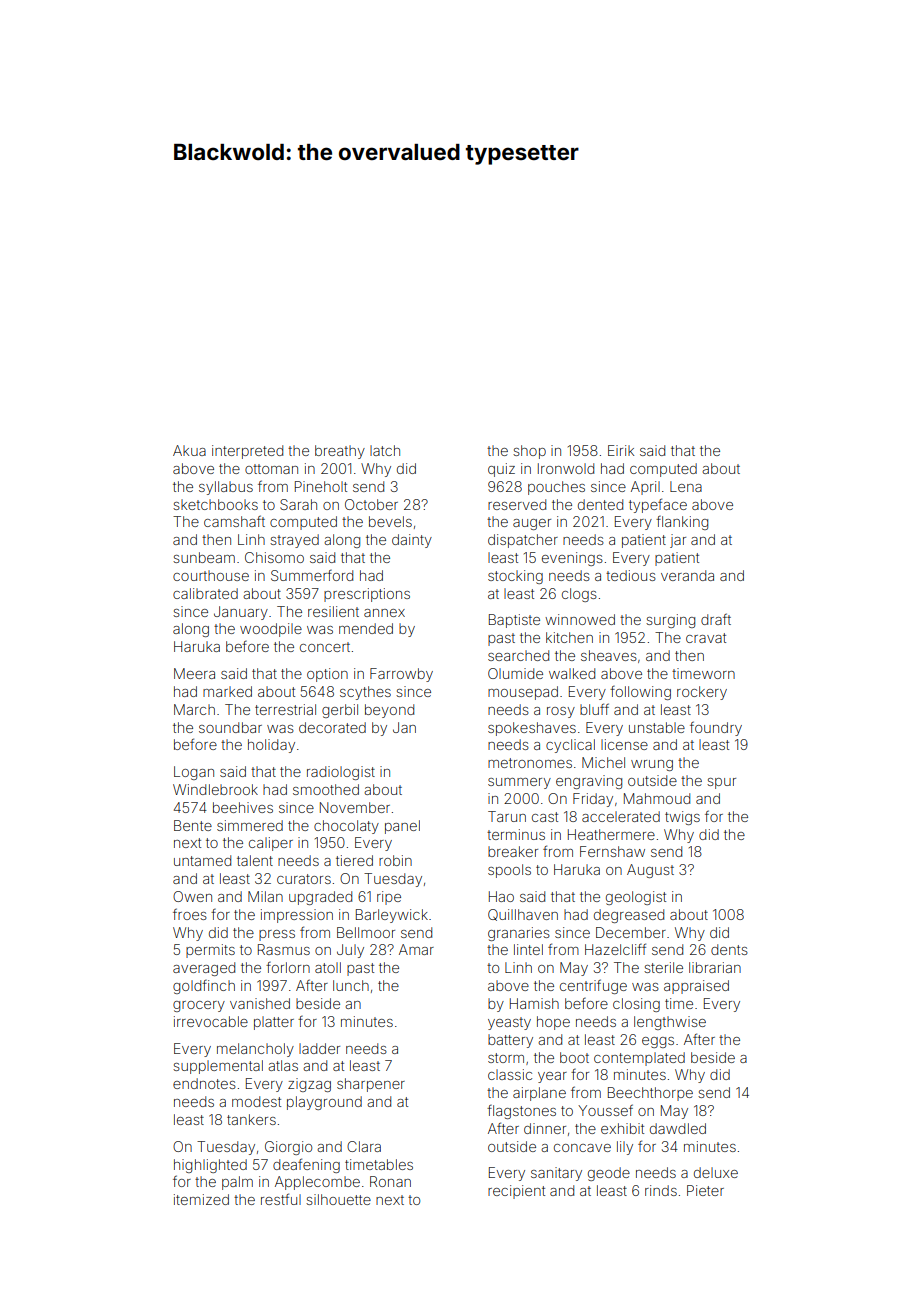 The image size is (924, 1311). What do you see at coordinates (593, 986) in the image?
I see `centrifuge` at bounding box center [593, 986].
